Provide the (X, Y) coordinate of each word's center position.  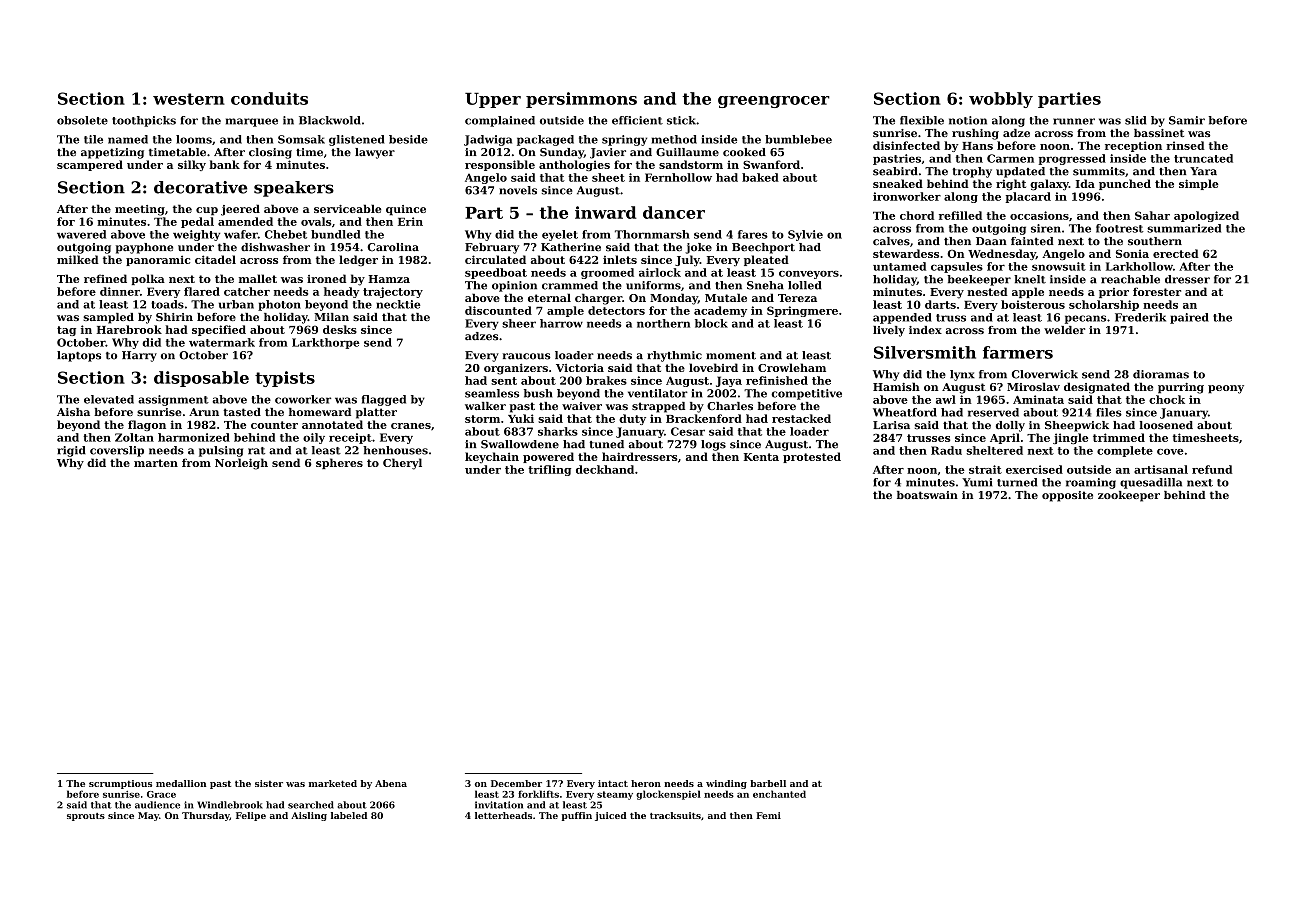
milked (78, 259)
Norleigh (241, 464)
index (925, 330)
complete (1125, 451)
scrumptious (120, 784)
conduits (269, 98)
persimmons (581, 100)
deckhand (605, 469)
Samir (1187, 120)
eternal (549, 297)
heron (646, 783)
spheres (339, 463)
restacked (801, 418)
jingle (1070, 438)
